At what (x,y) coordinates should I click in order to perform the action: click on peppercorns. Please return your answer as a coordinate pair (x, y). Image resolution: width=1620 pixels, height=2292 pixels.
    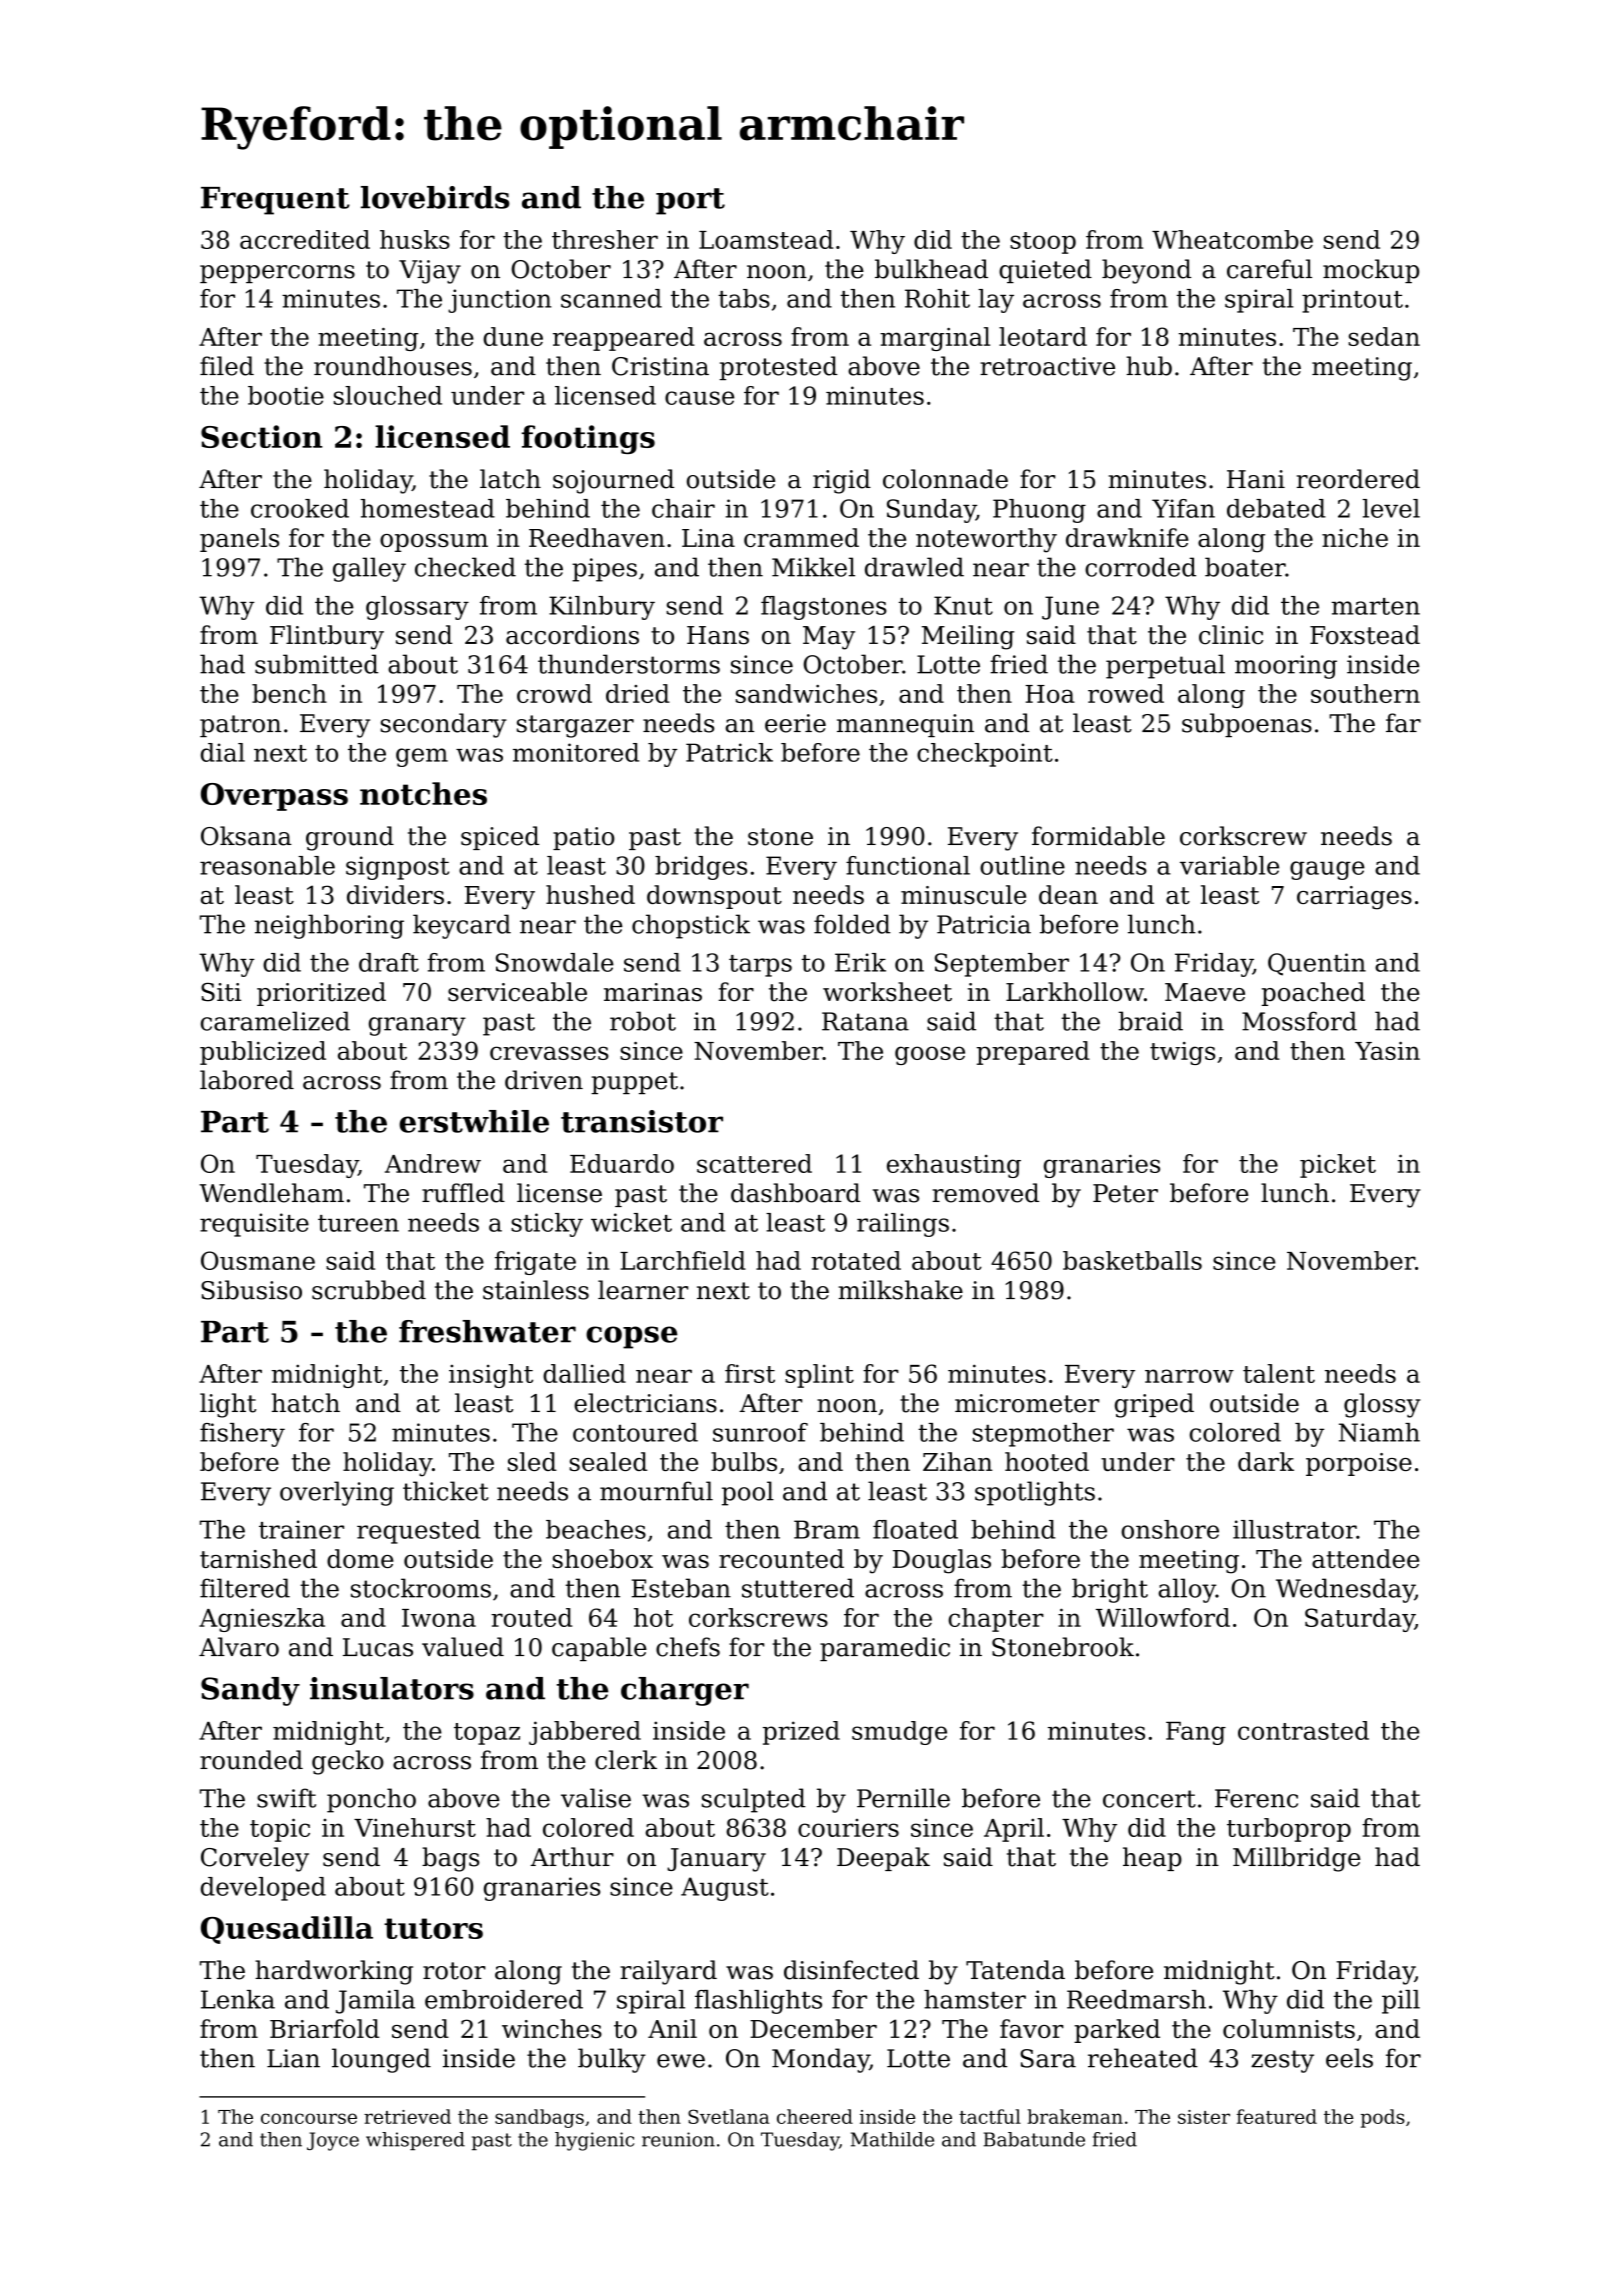
    Looking at the image, I should click on (277, 274).
